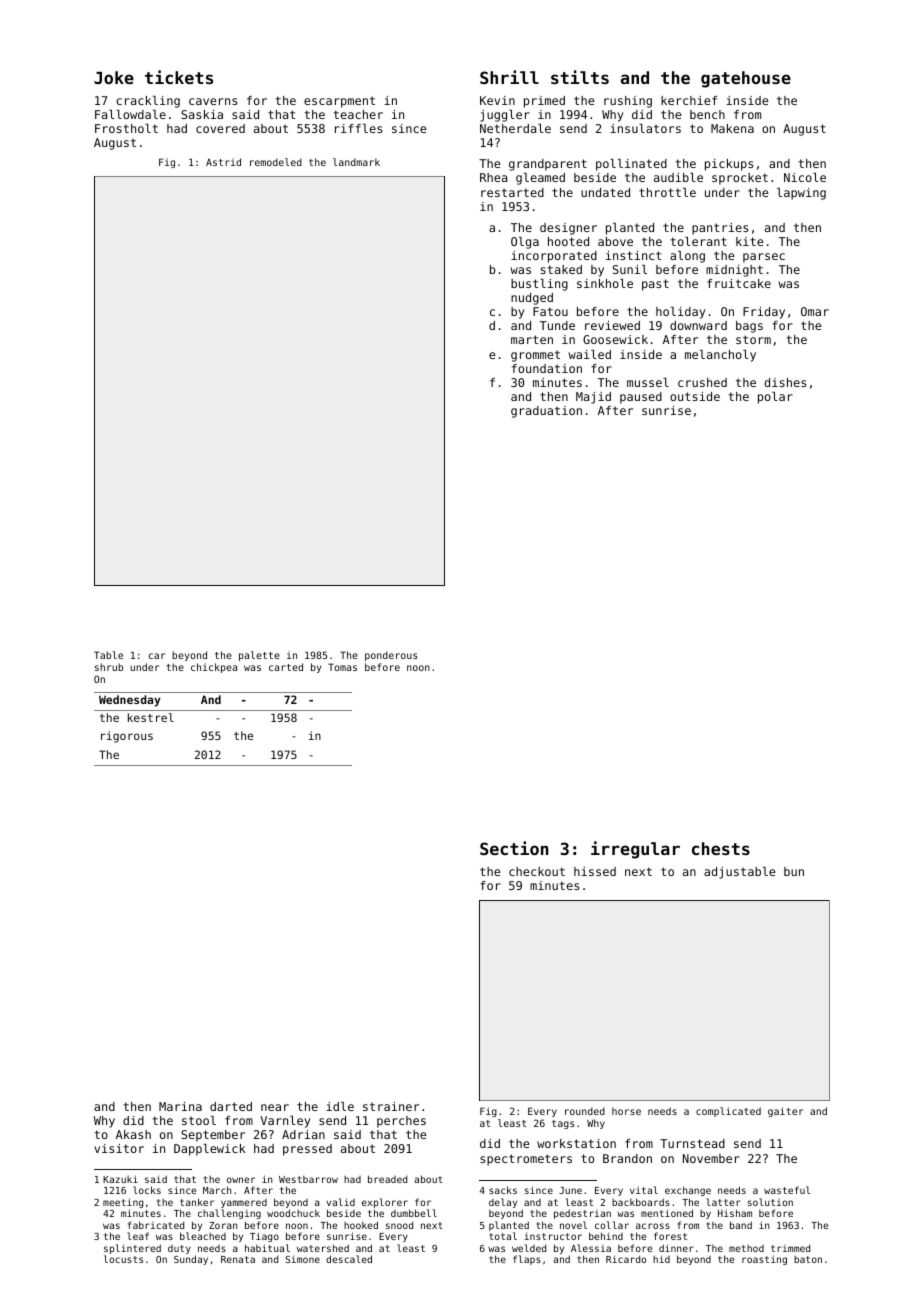 This page has width=924, height=1308. What do you see at coordinates (276, 162) in the page?
I see `remodeled` at bounding box center [276, 162].
